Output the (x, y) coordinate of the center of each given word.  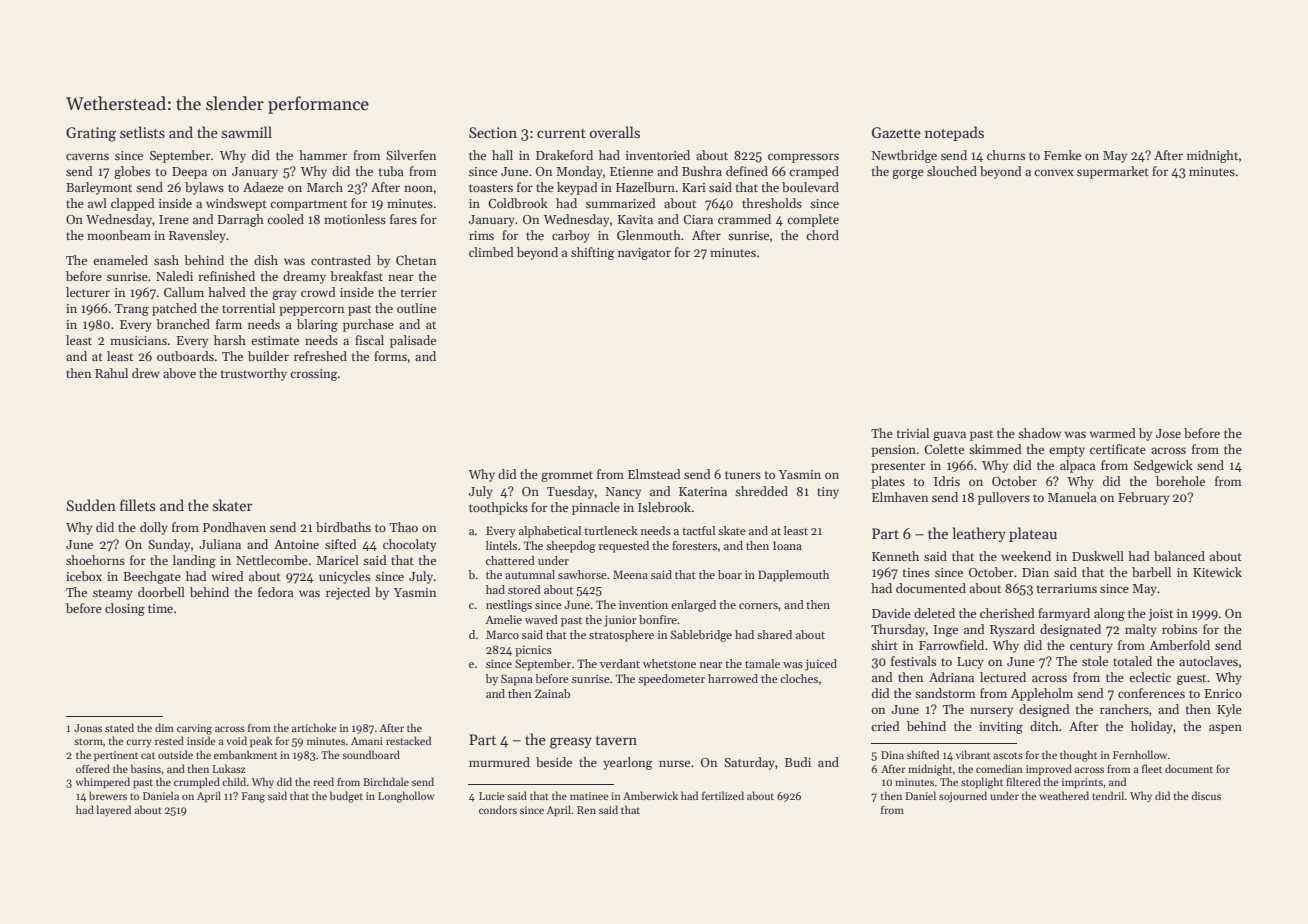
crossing (314, 375)
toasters (491, 188)
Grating (91, 134)
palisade (413, 341)
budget (346, 797)
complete (813, 220)
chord (822, 235)
